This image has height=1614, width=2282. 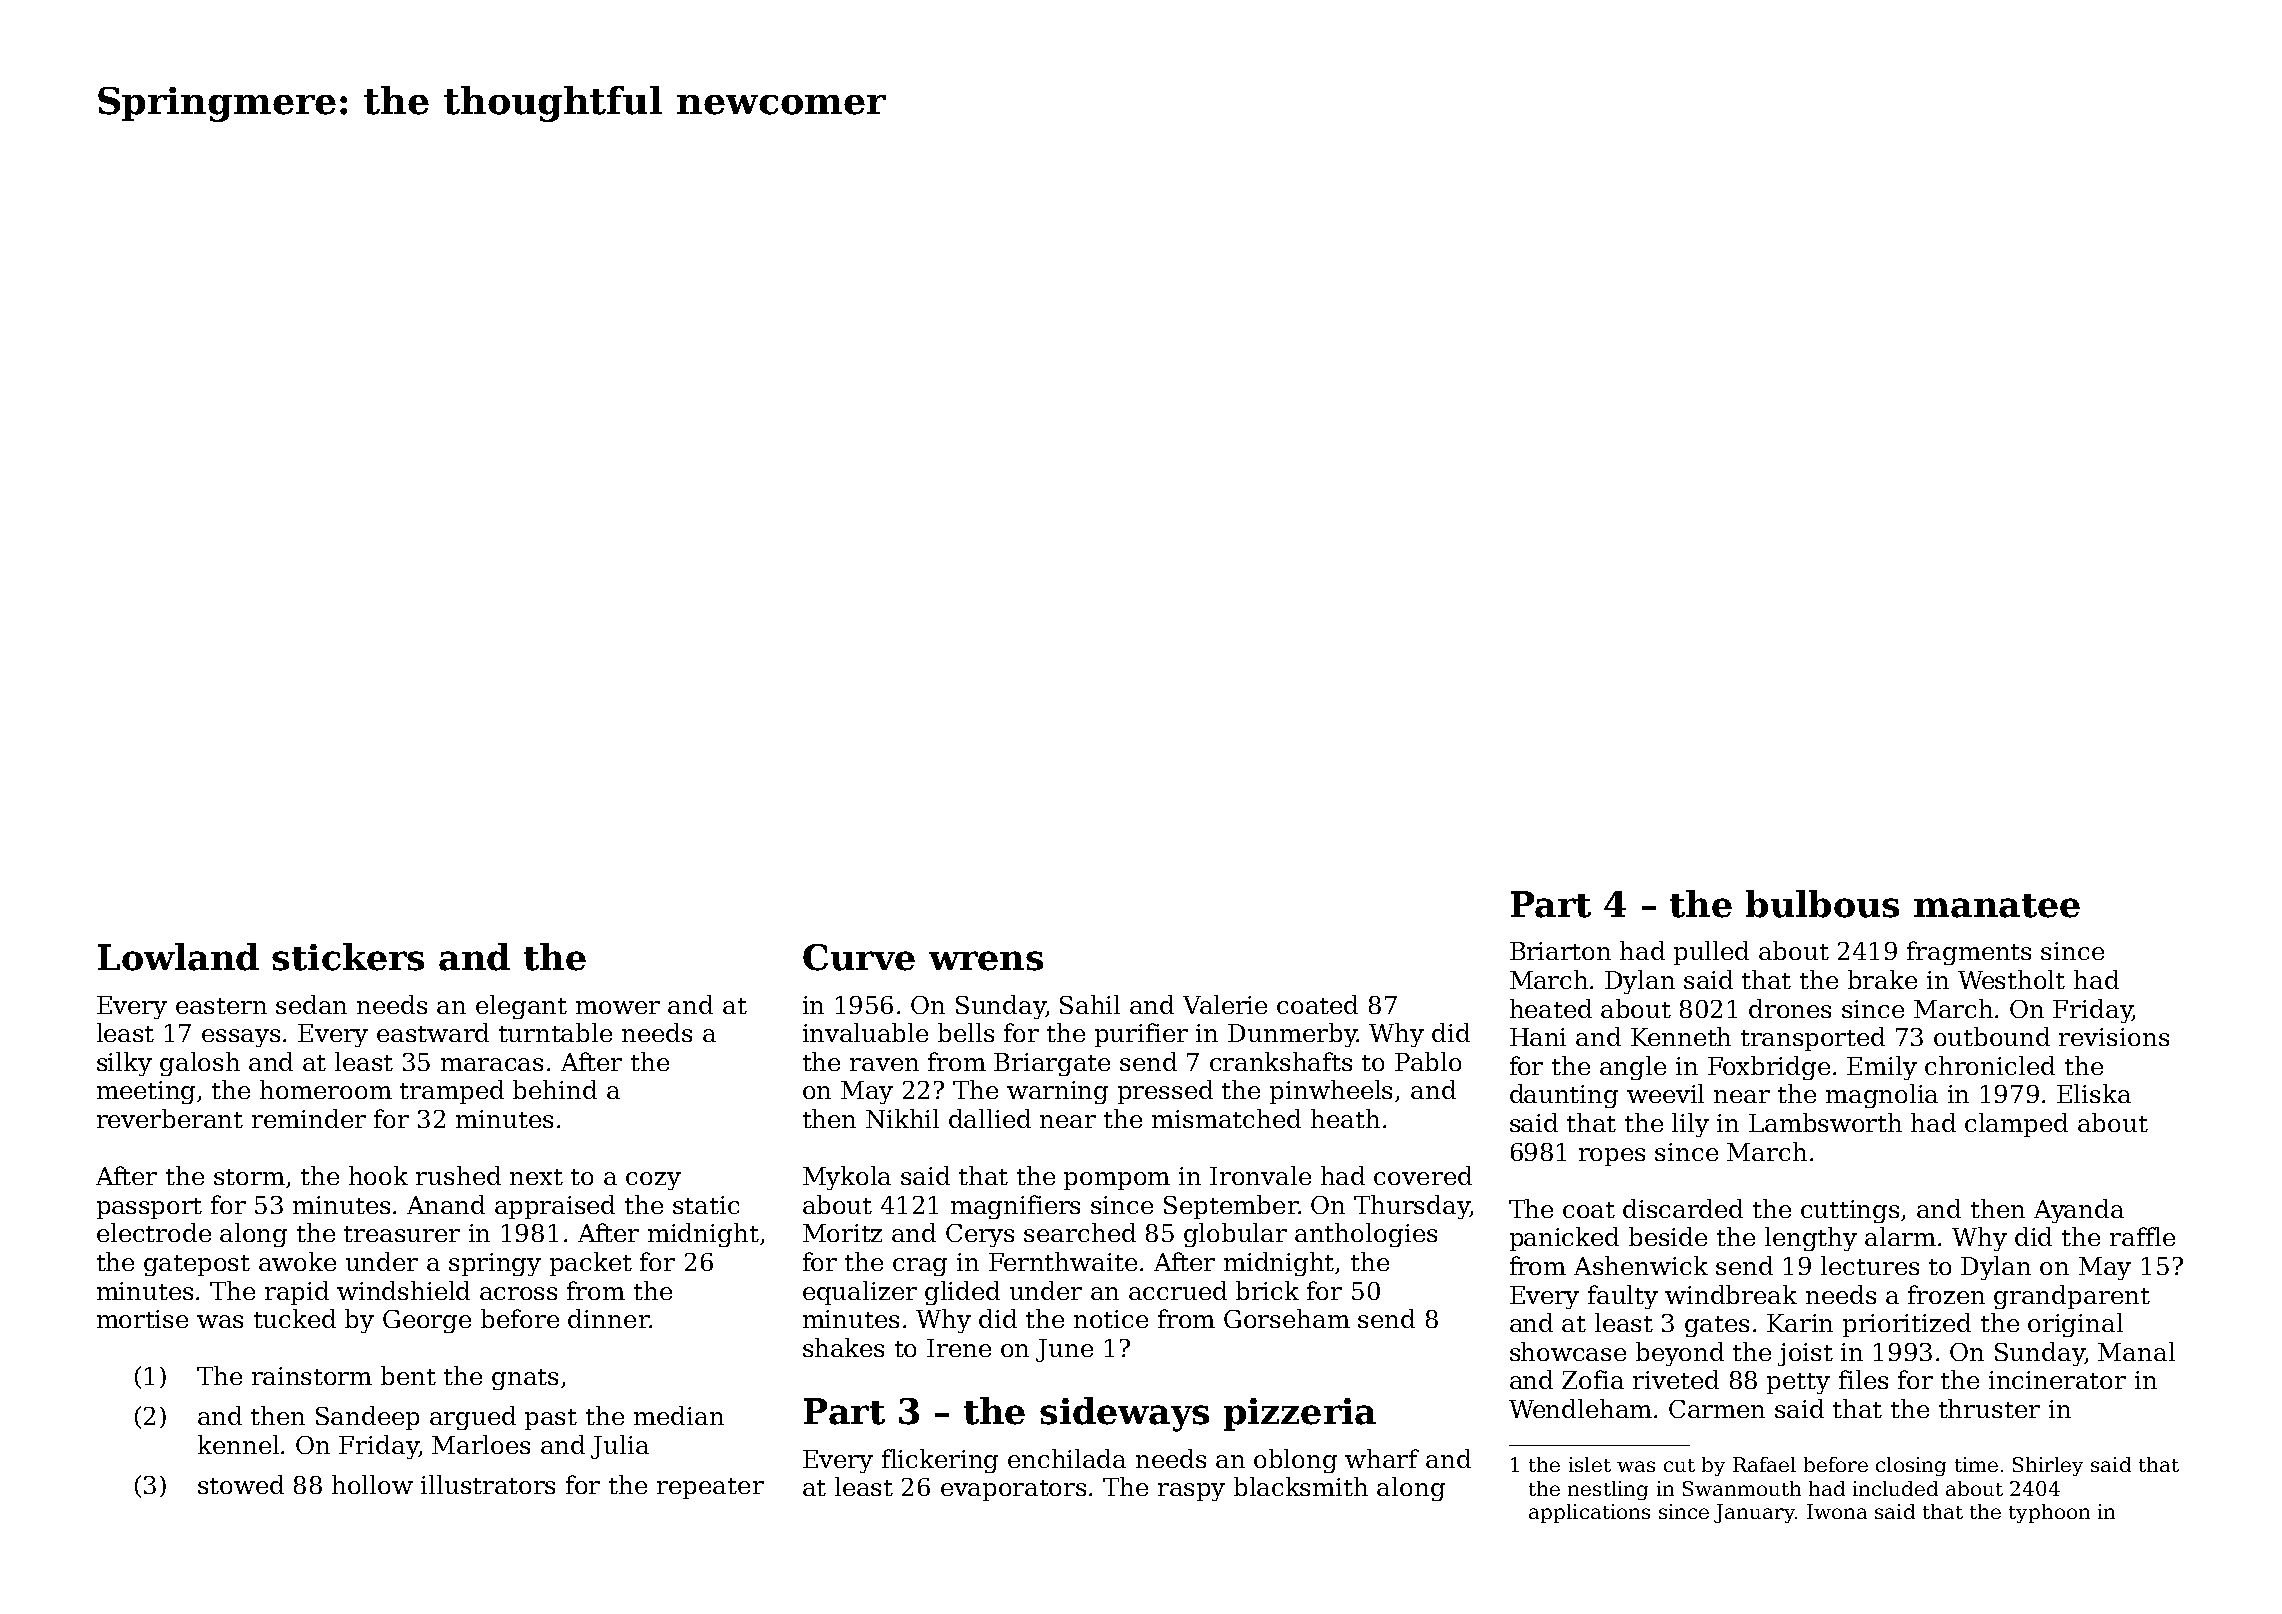 What do you see at coordinates (1997, 906) in the image?
I see `manatee` at bounding box center [1997, 906].
